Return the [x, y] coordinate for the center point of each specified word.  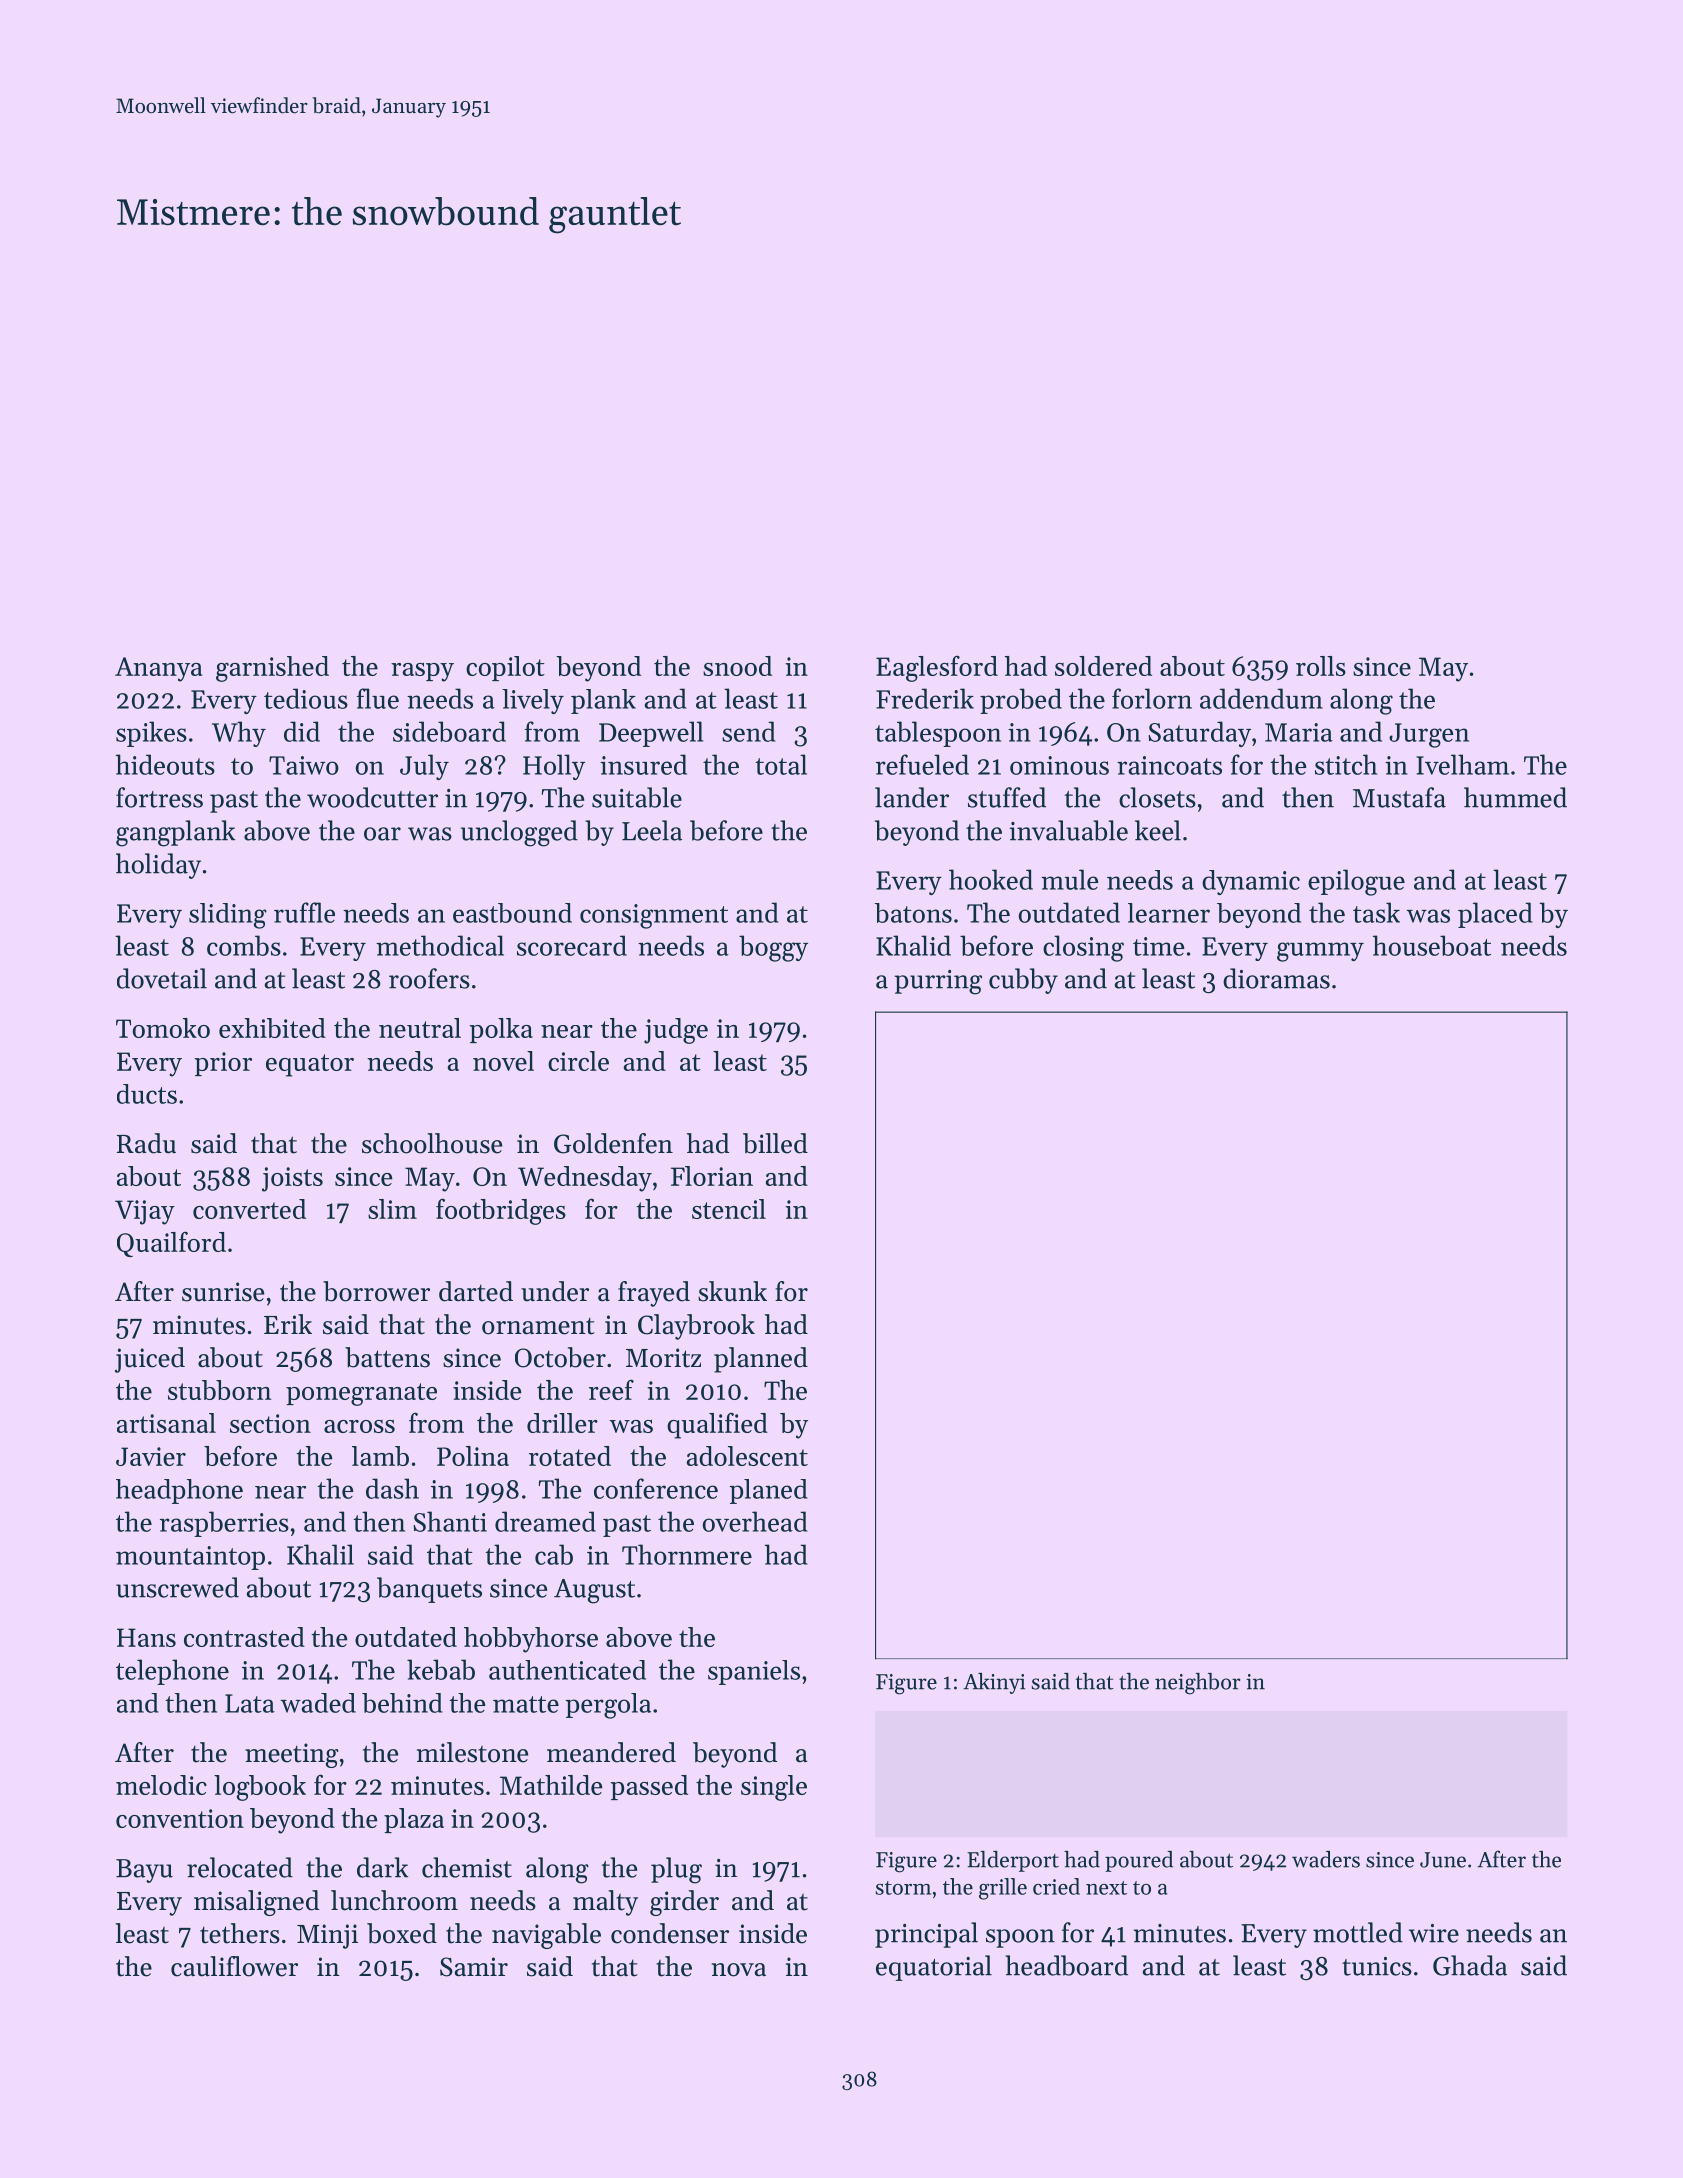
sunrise [223, 1292]
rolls [1321, 666]
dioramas [1276, 978]
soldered [1103, 666]
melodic [161, 1785]
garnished [272, 669]
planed [768, 1491]
